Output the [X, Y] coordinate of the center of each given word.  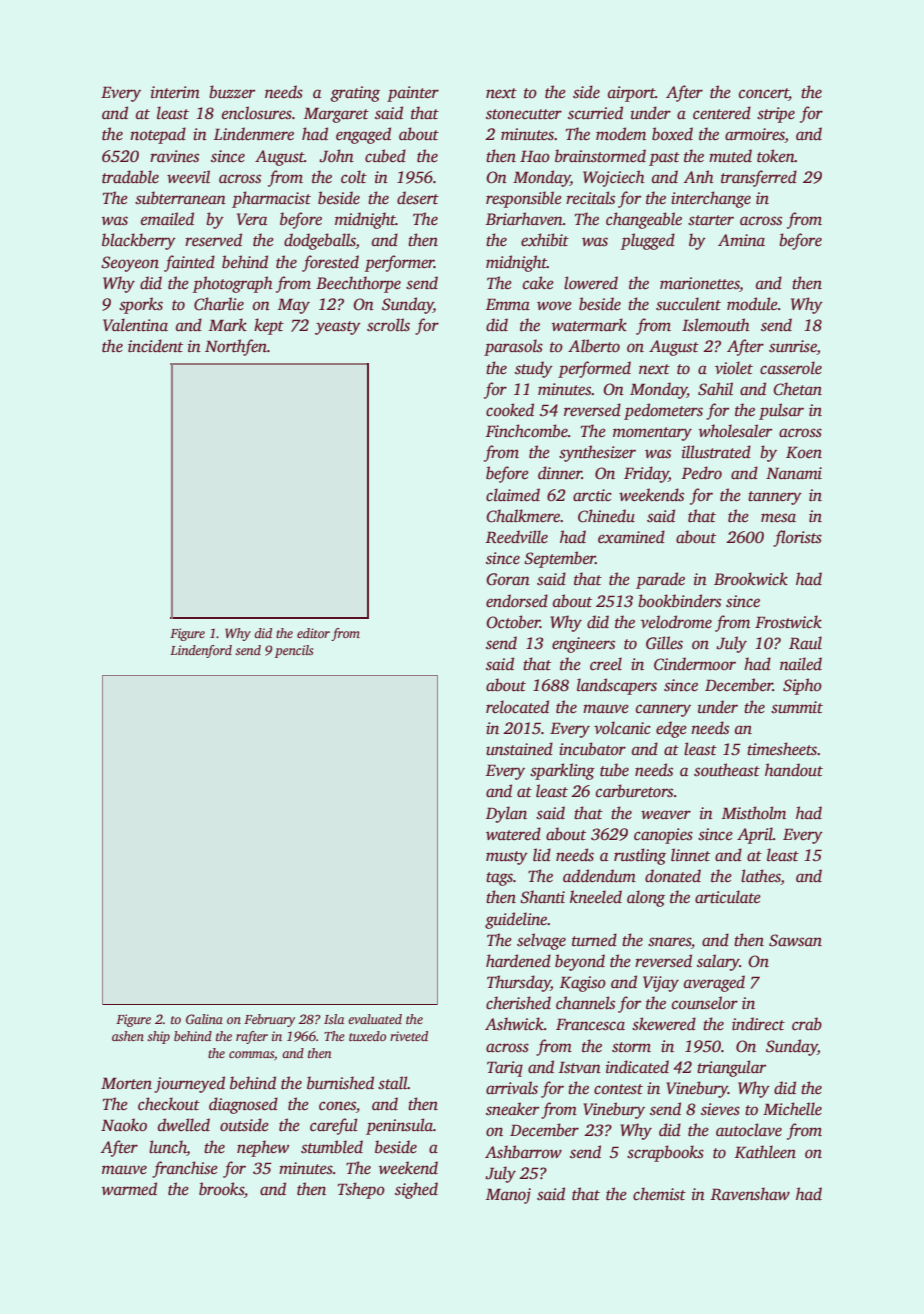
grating [355, 94]
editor [313, 633]
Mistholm [754, 813]
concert [764, 94]
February [269, 1020]
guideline [516, 920]
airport [631, 94]
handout [794, 770]
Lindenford [201, 651]
